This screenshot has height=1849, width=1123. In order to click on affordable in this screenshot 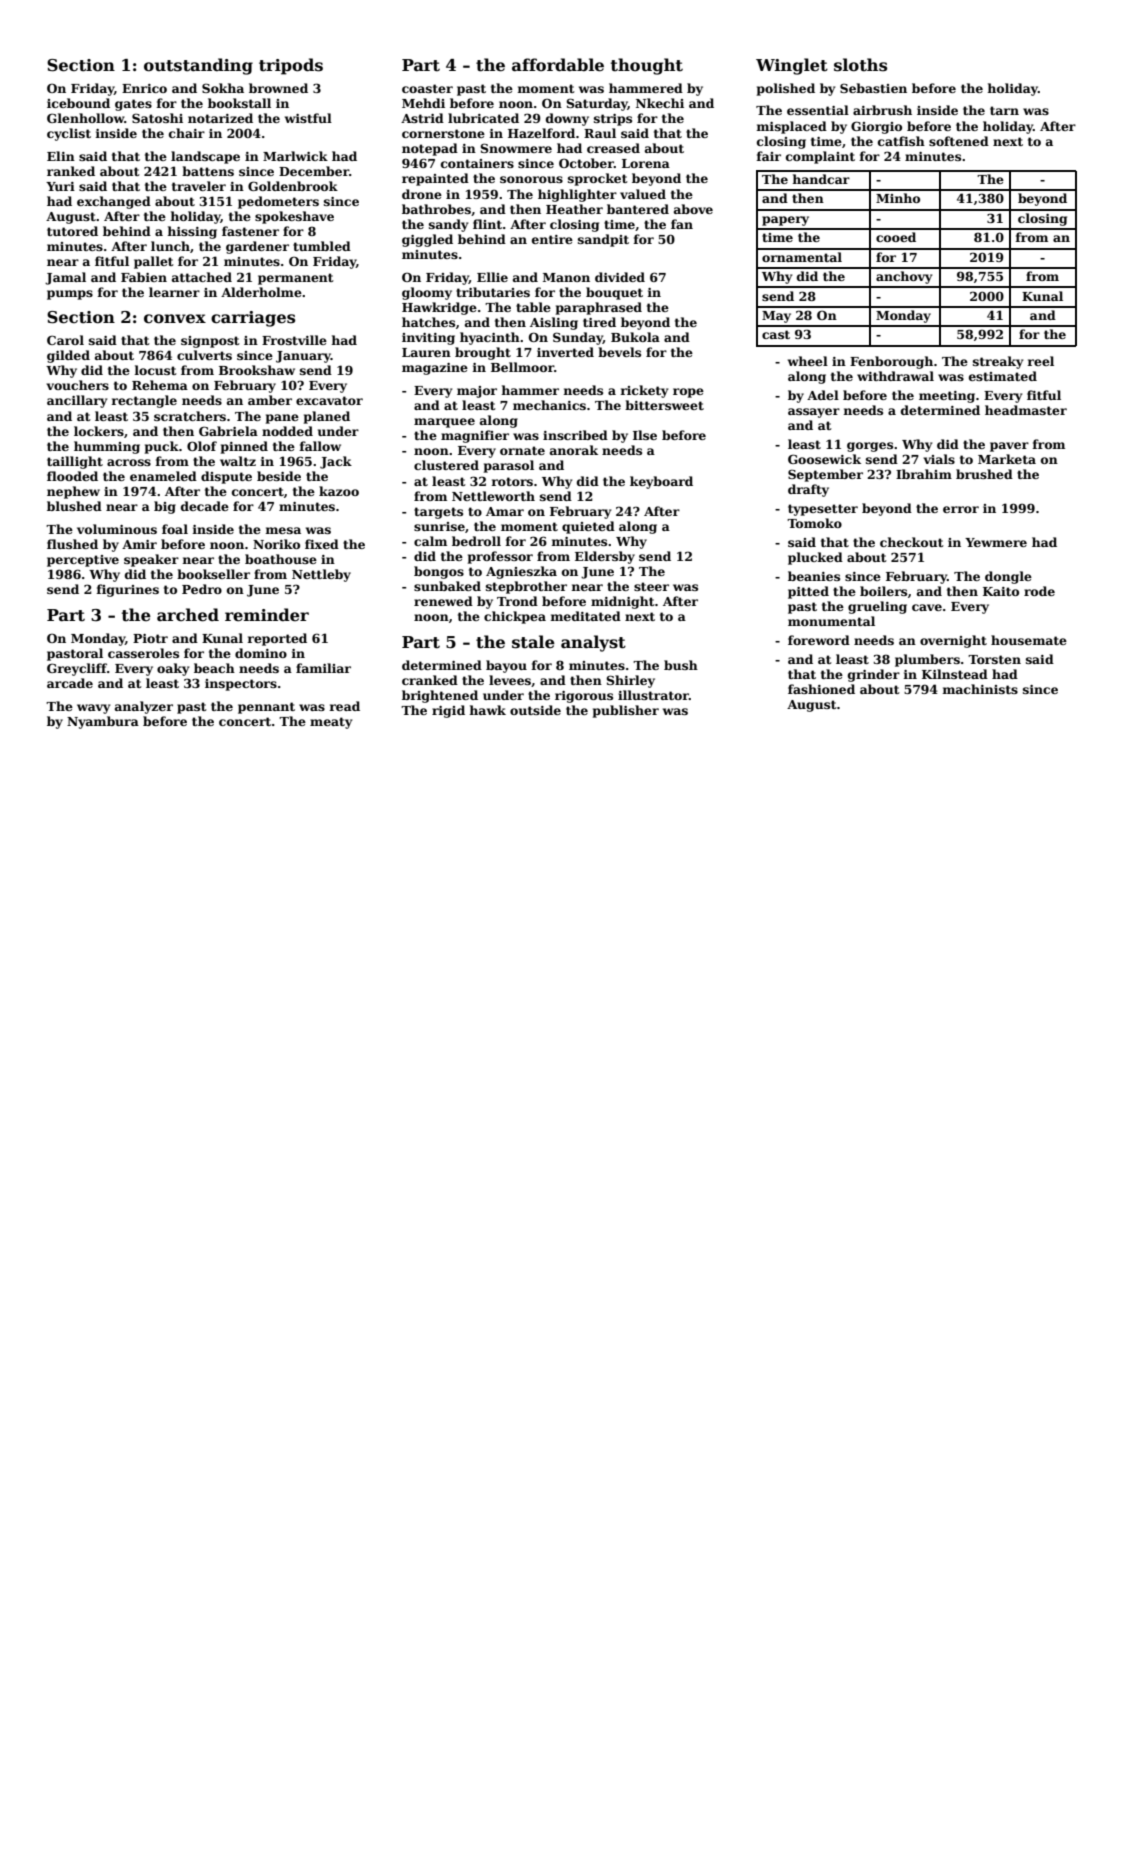, I will do `click(558, 65)`.
